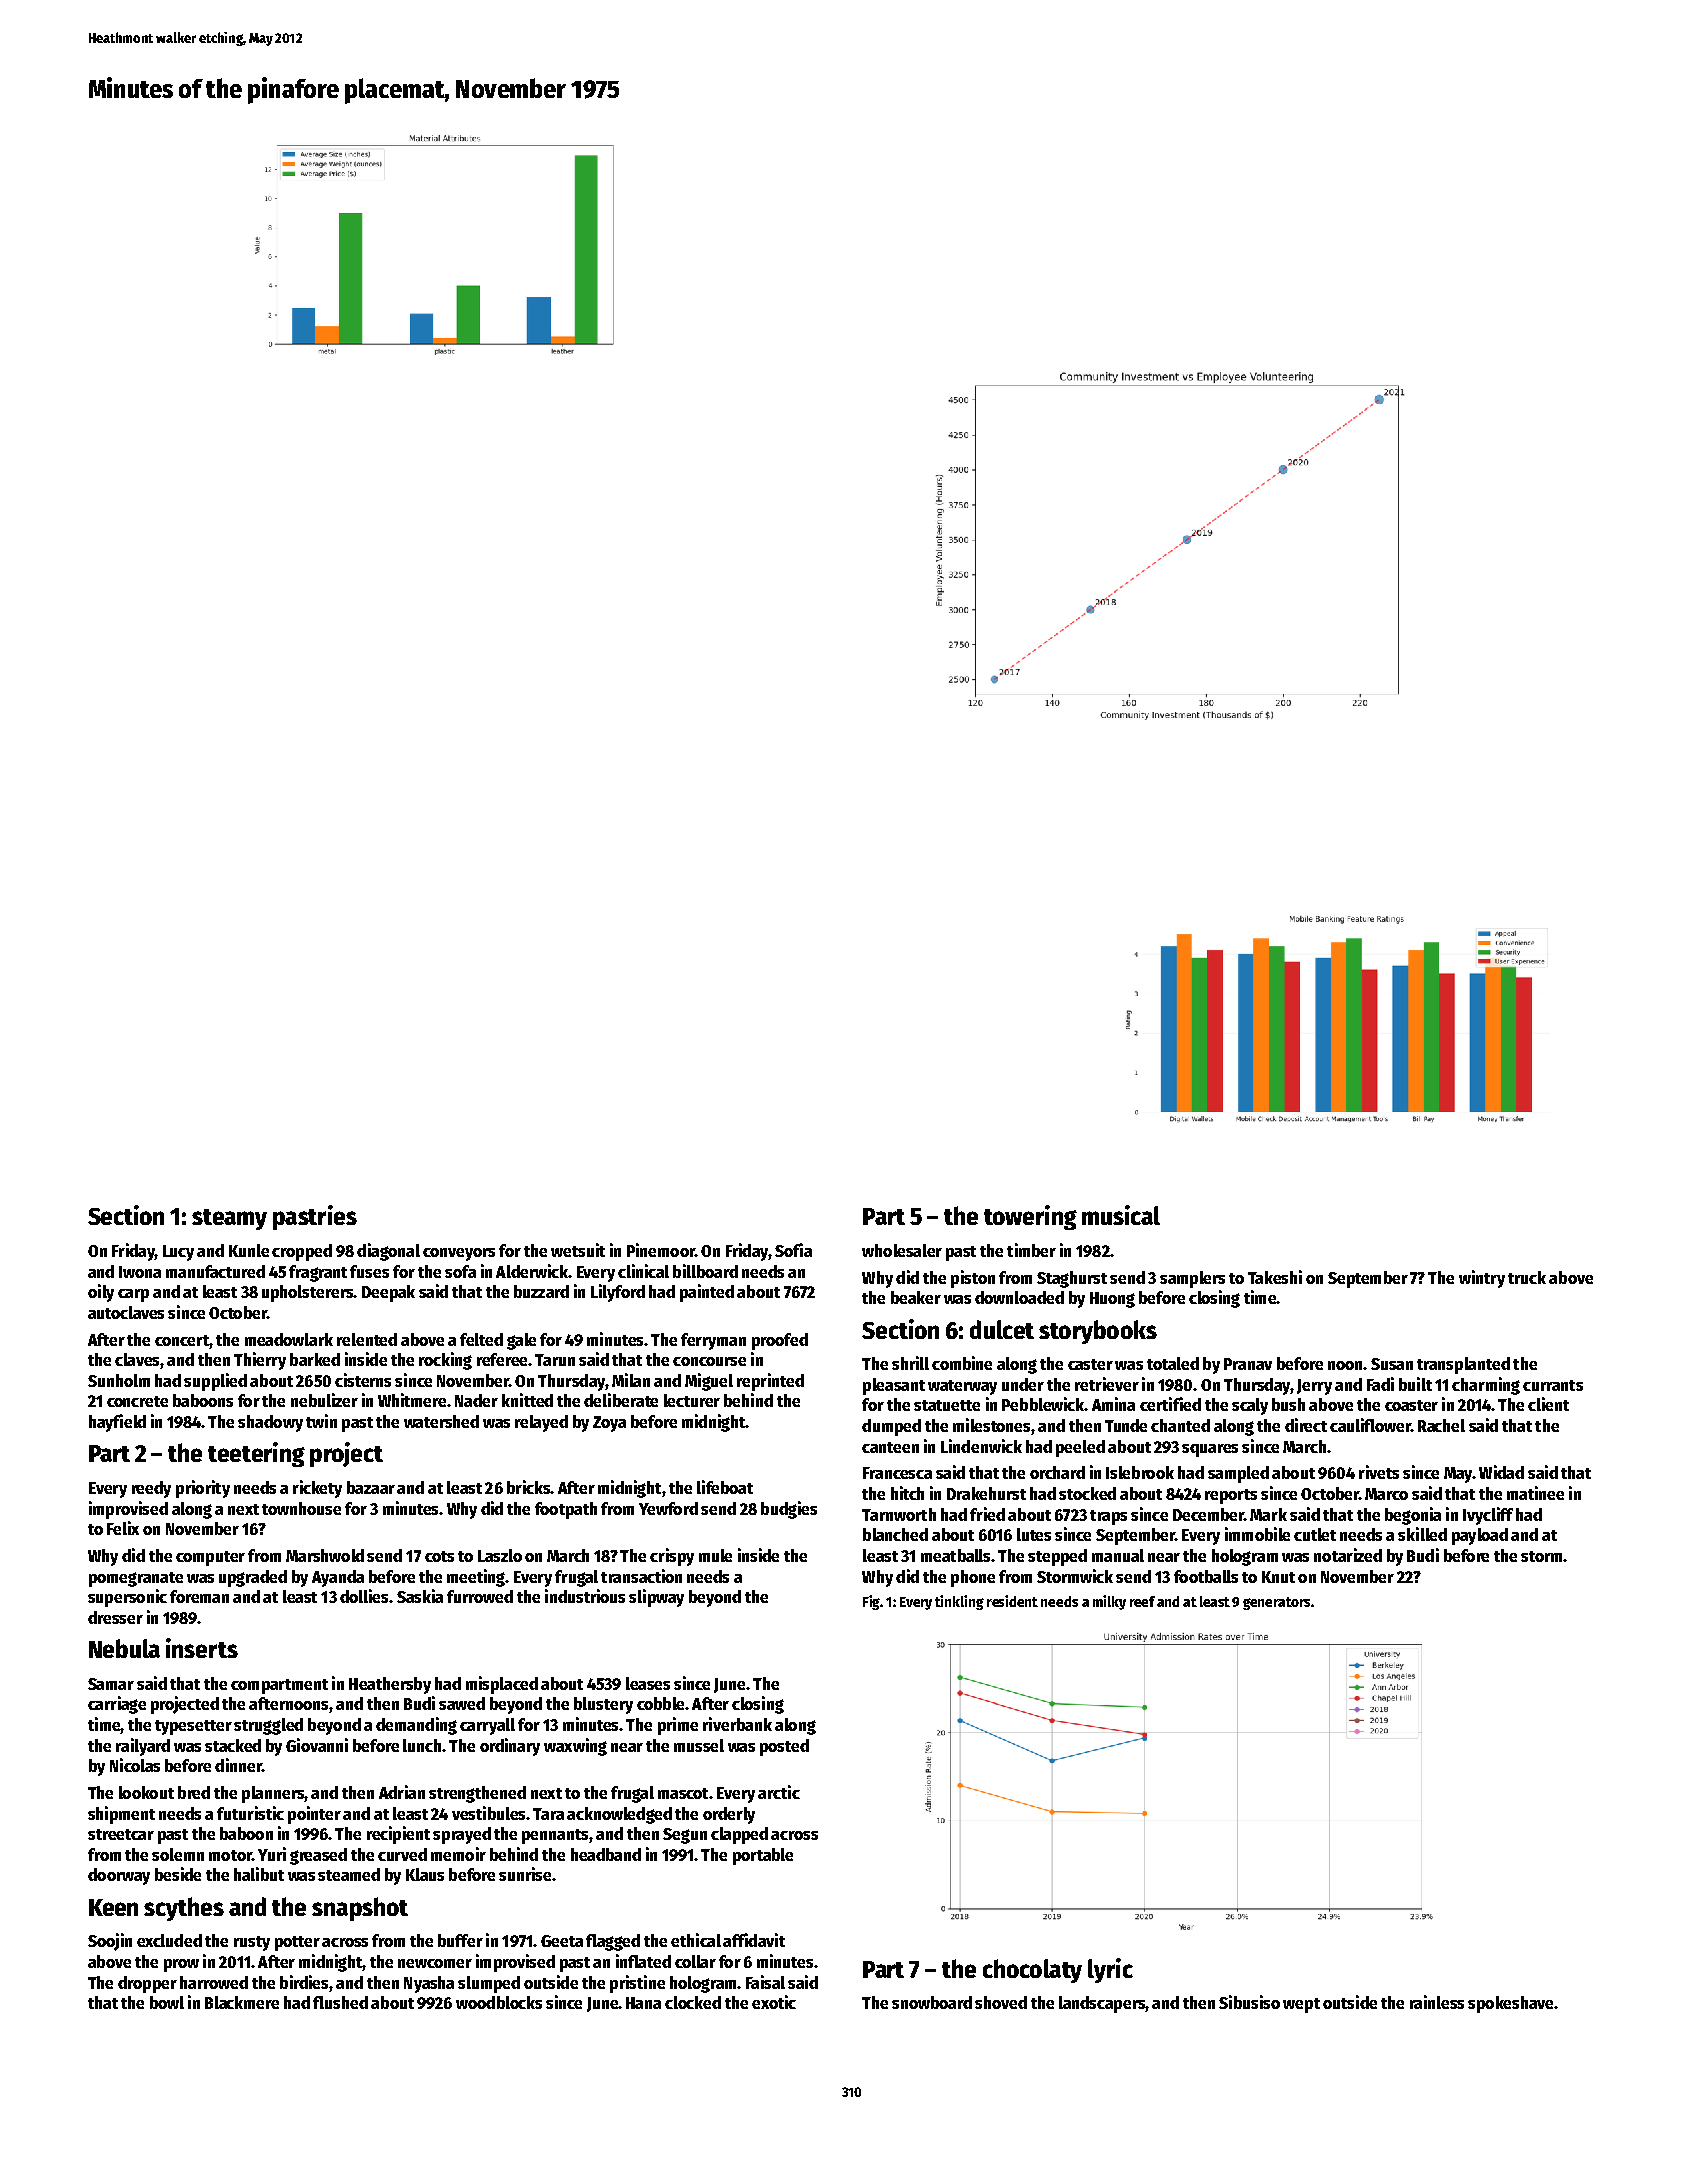 The height and width of the page is (2178, 1683). Describe the element at coordinates (1276, 1603) in the page. I see `generators` at that location.
